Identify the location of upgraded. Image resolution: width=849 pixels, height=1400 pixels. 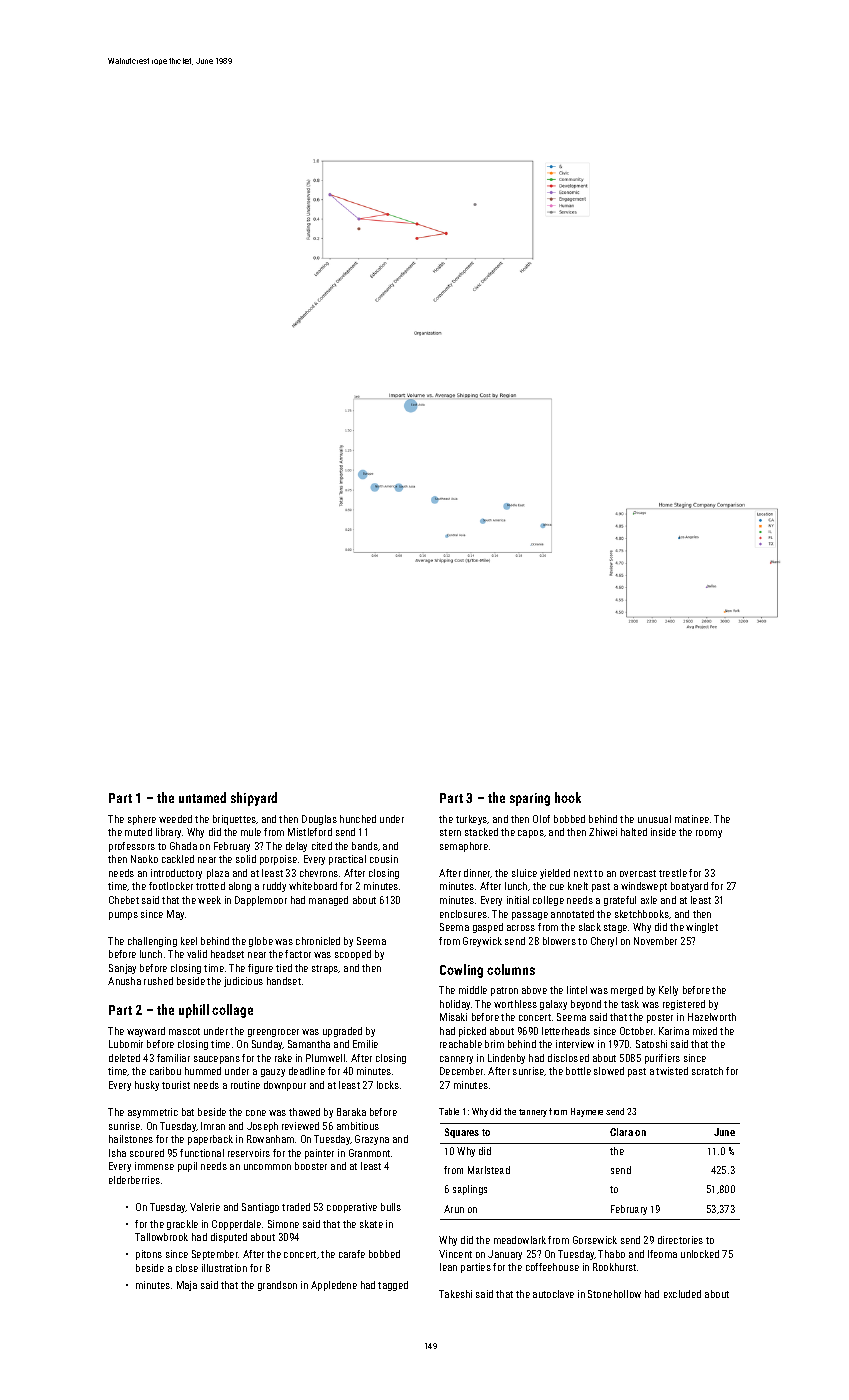
(342, 1032).
